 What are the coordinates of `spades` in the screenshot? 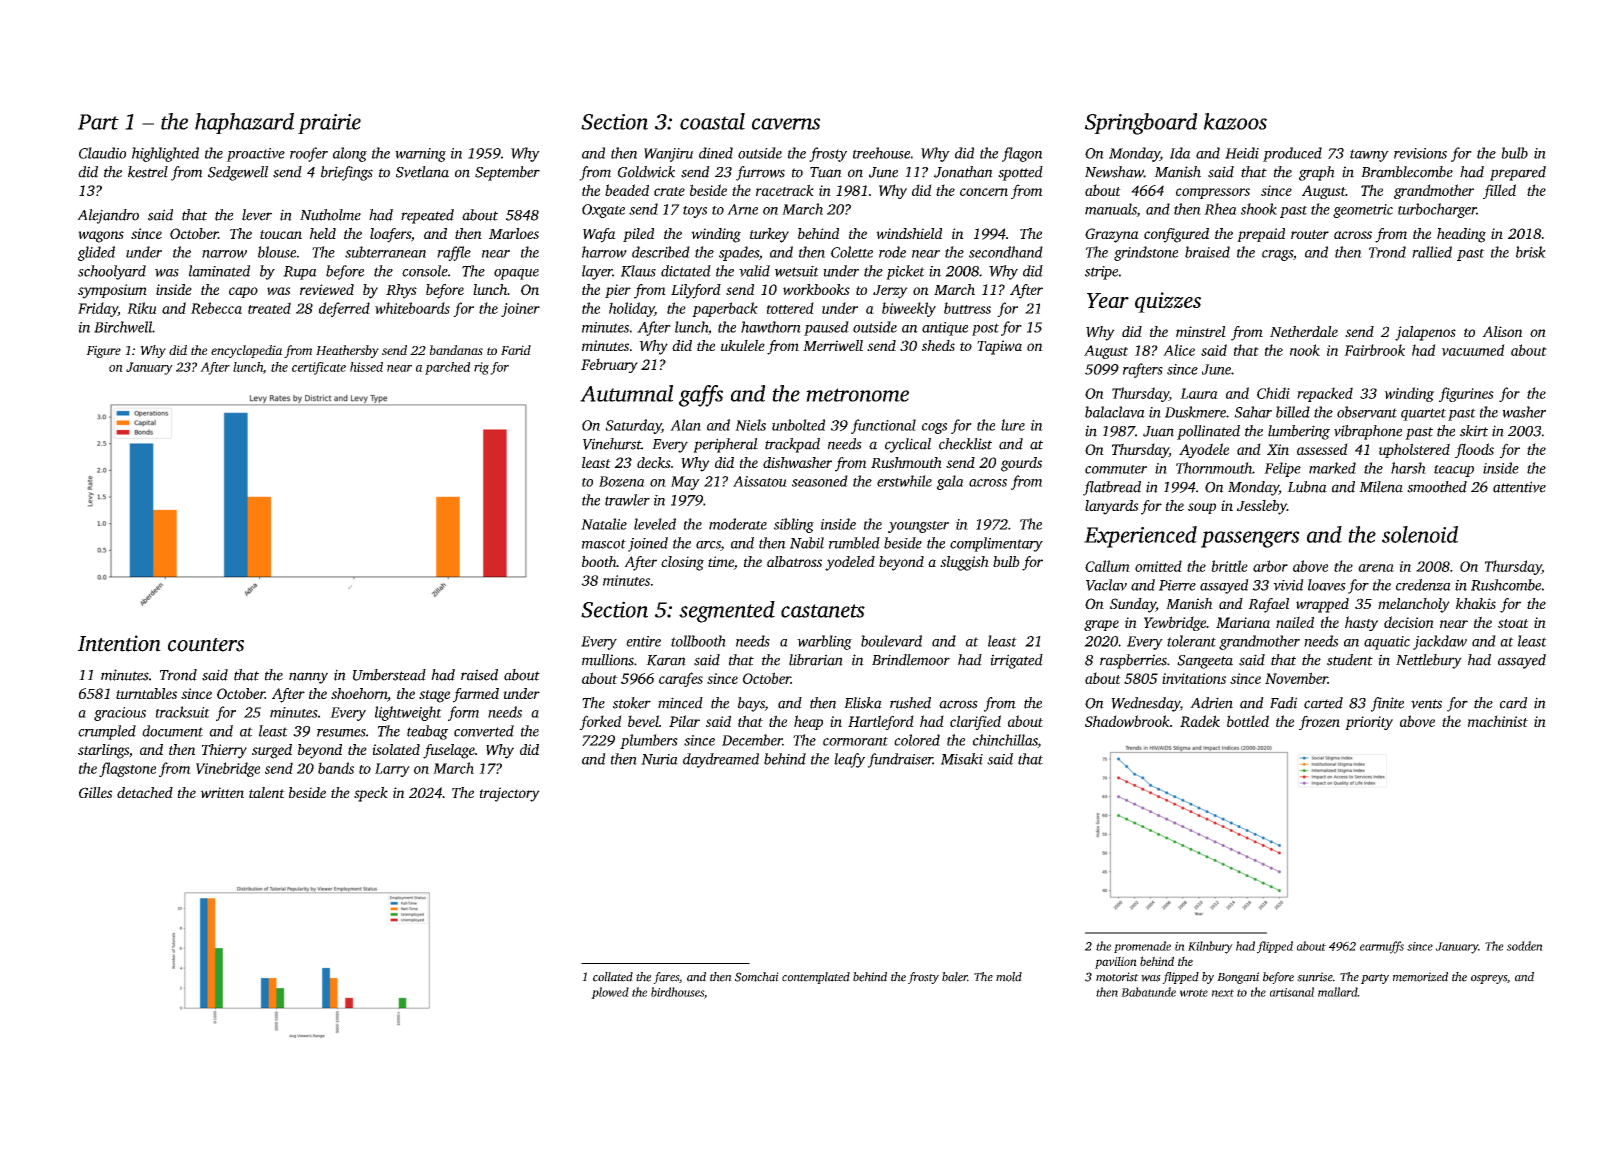 It's located at (739, 253).
